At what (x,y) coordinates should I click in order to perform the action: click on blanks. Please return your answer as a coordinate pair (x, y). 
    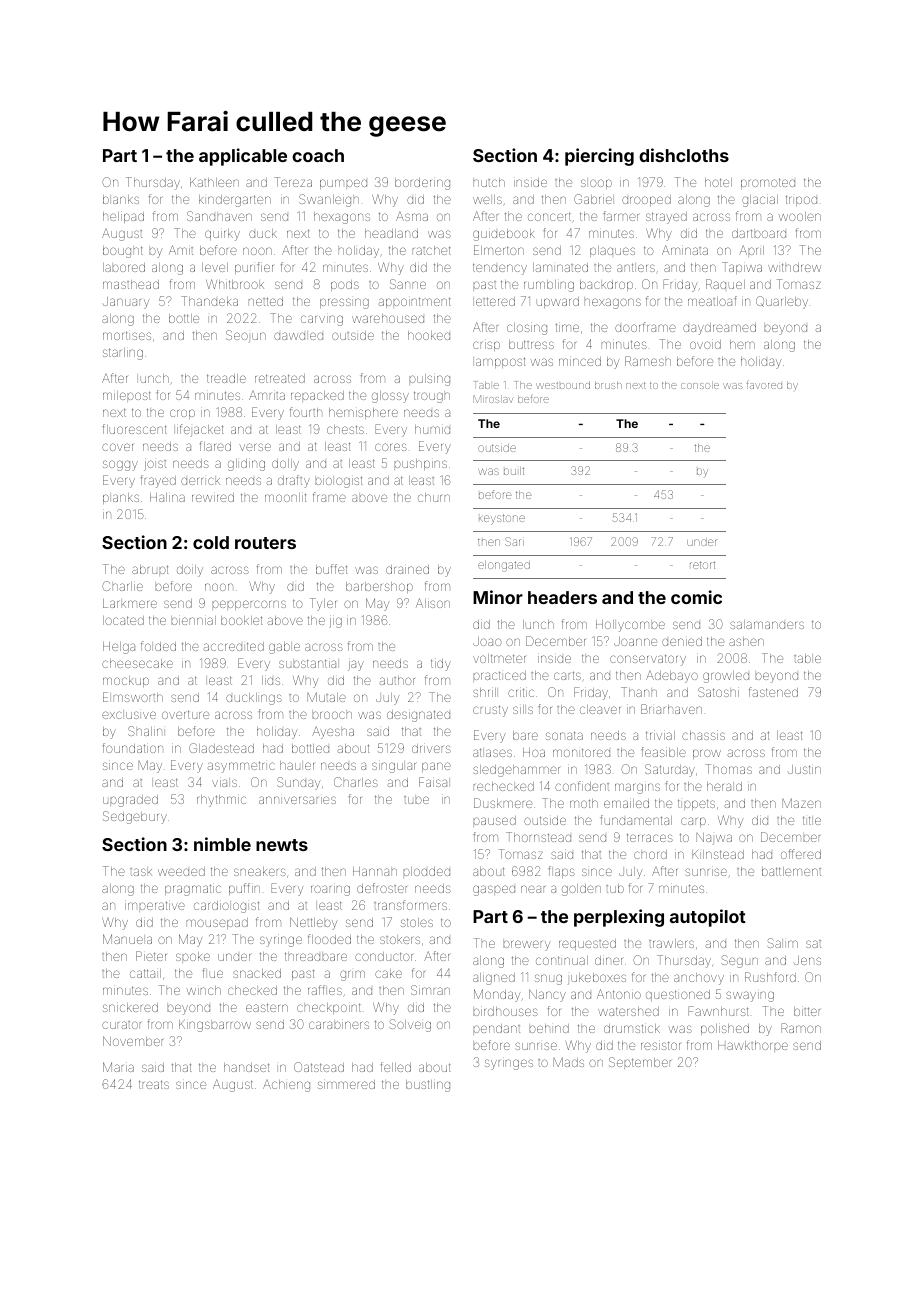
    Looking at the image, I should click on (121, 199).
